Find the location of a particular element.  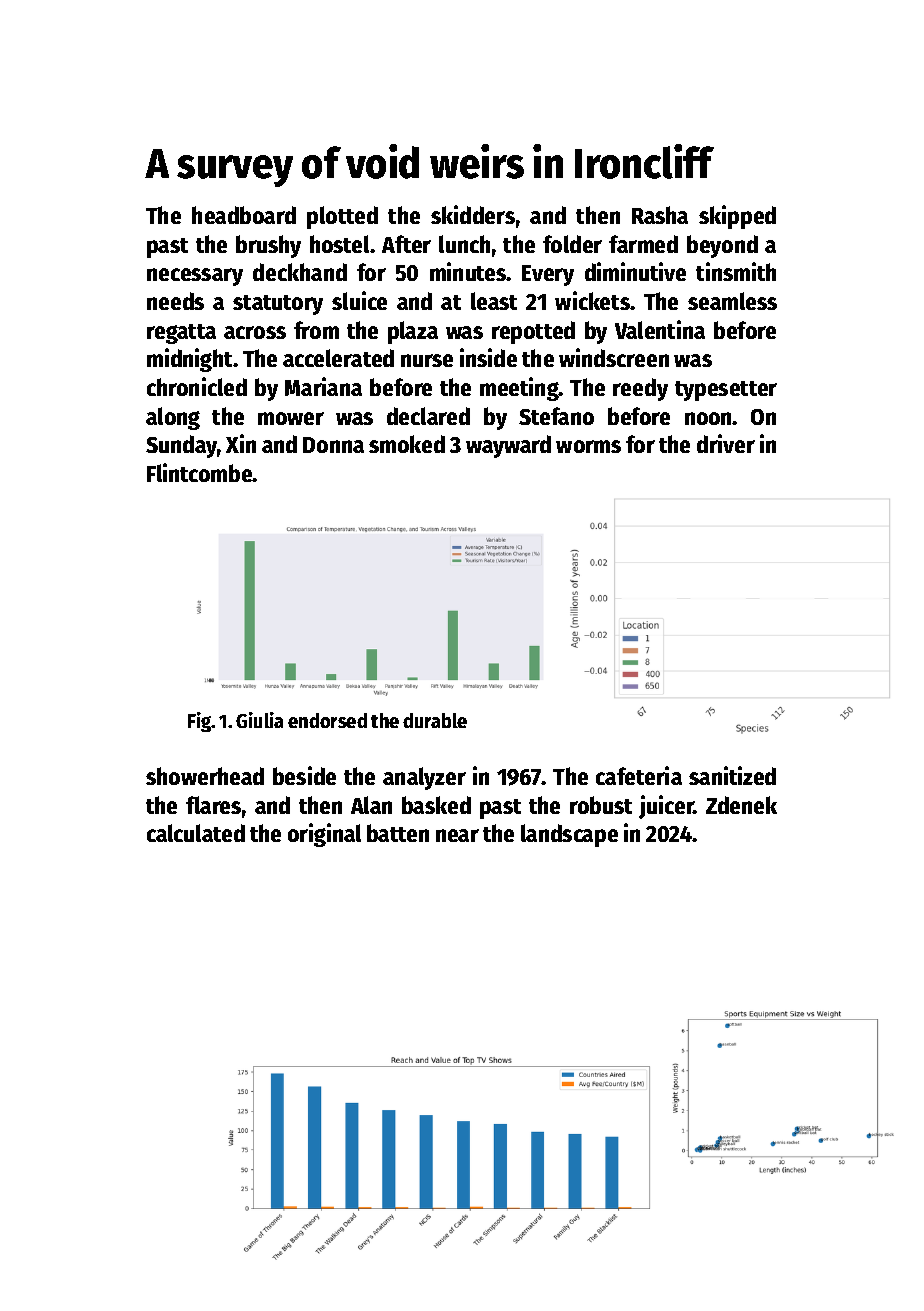

cafeteria is located at coordinates (639, 775).
